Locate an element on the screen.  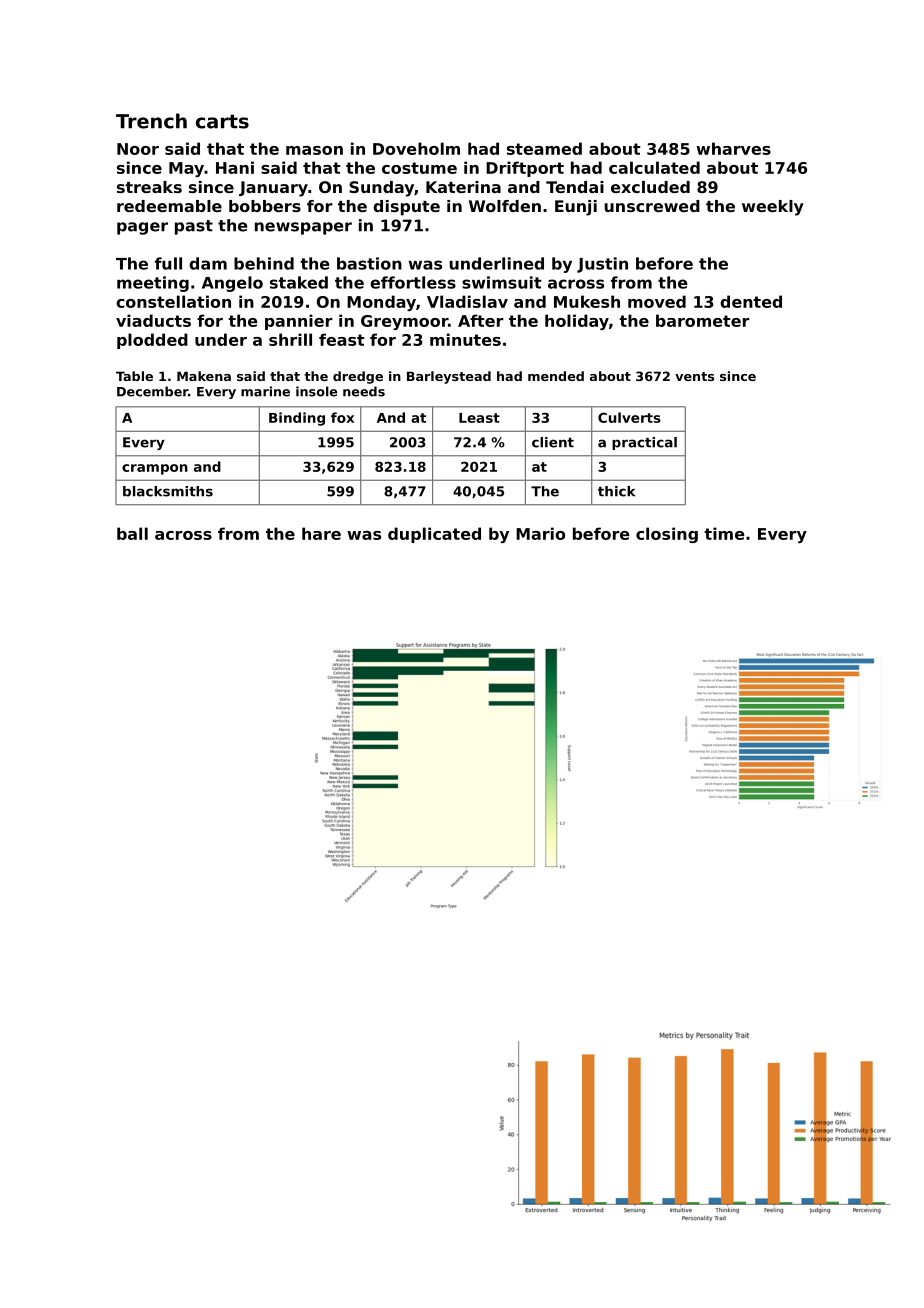
dispute is located at coordinates (406, 208).
